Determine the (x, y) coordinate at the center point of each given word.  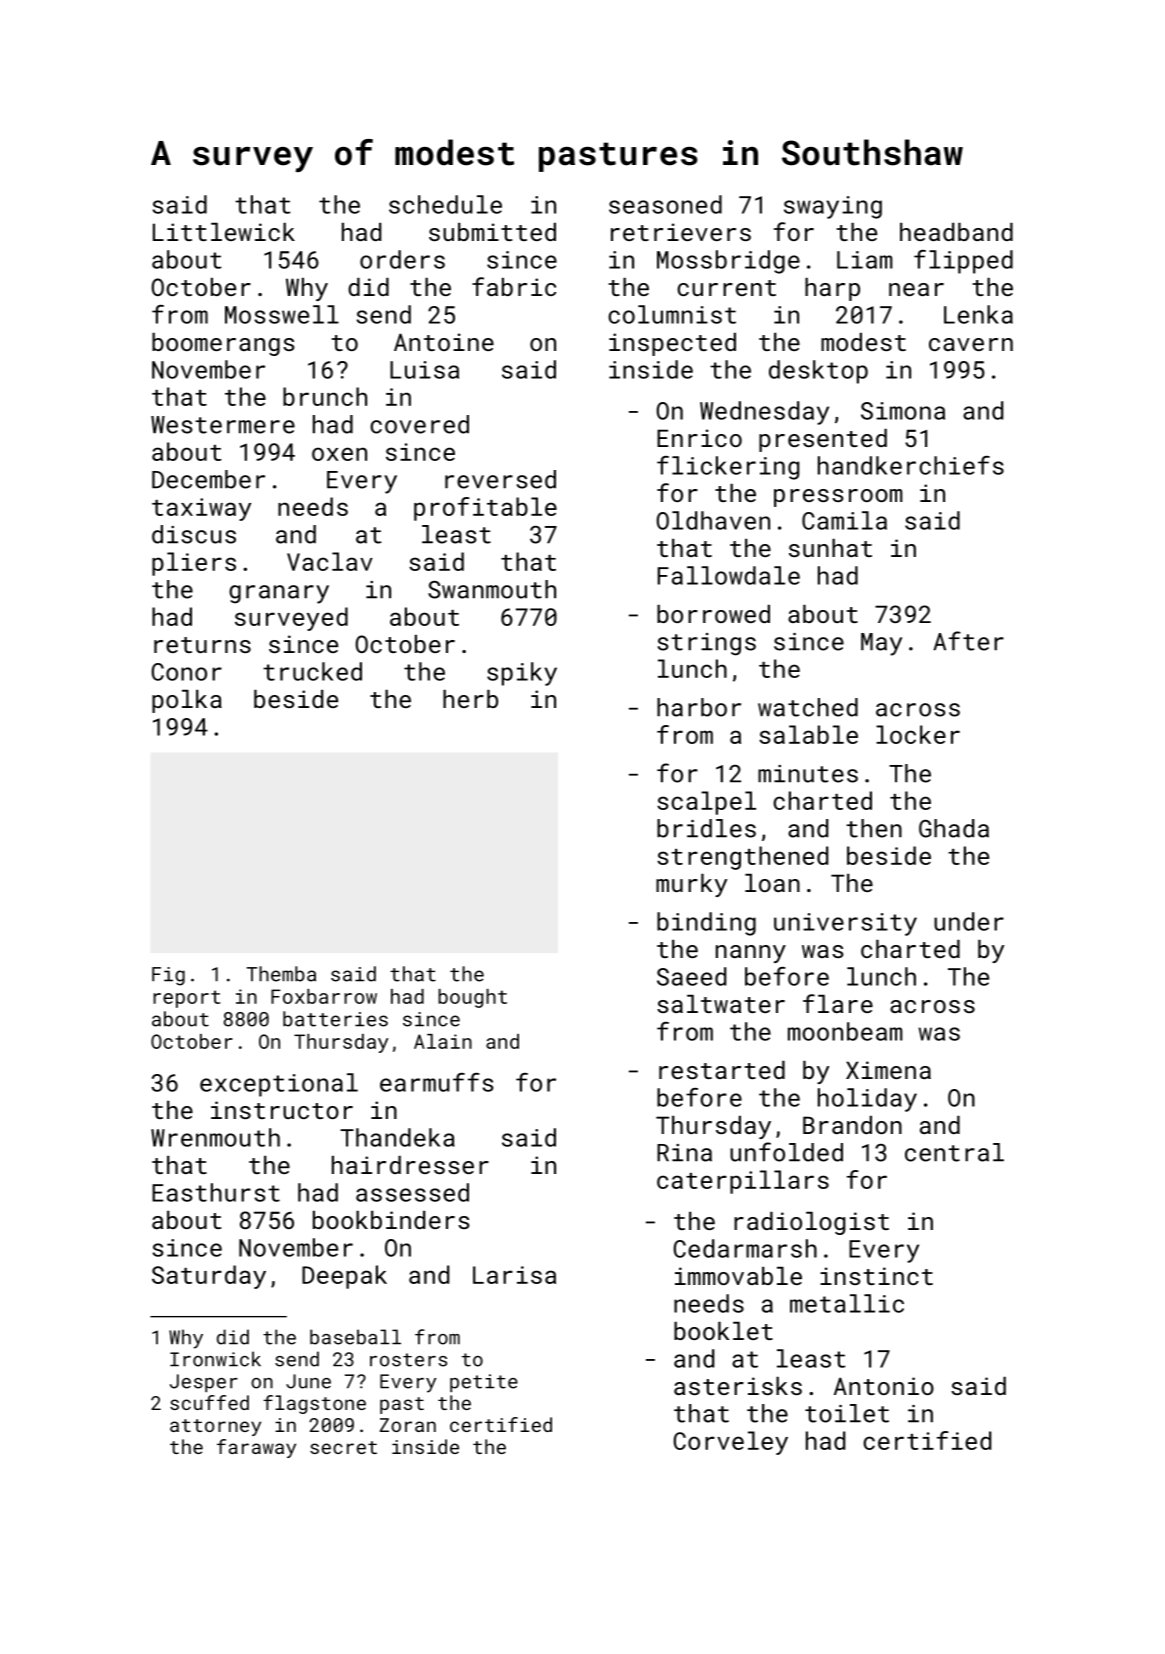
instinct (876, 1276)
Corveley (731, 1443)
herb (470, 699)
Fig (168, 976)
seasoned (665, 204)
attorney (215, 1427)
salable (808, 734)
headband (956, 232)
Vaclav (330, 561)
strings (706, 644)
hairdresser (410, 1165)
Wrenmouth (215, 1137)
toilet (847, 1413)
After (968, 641)
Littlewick (224, 232)
